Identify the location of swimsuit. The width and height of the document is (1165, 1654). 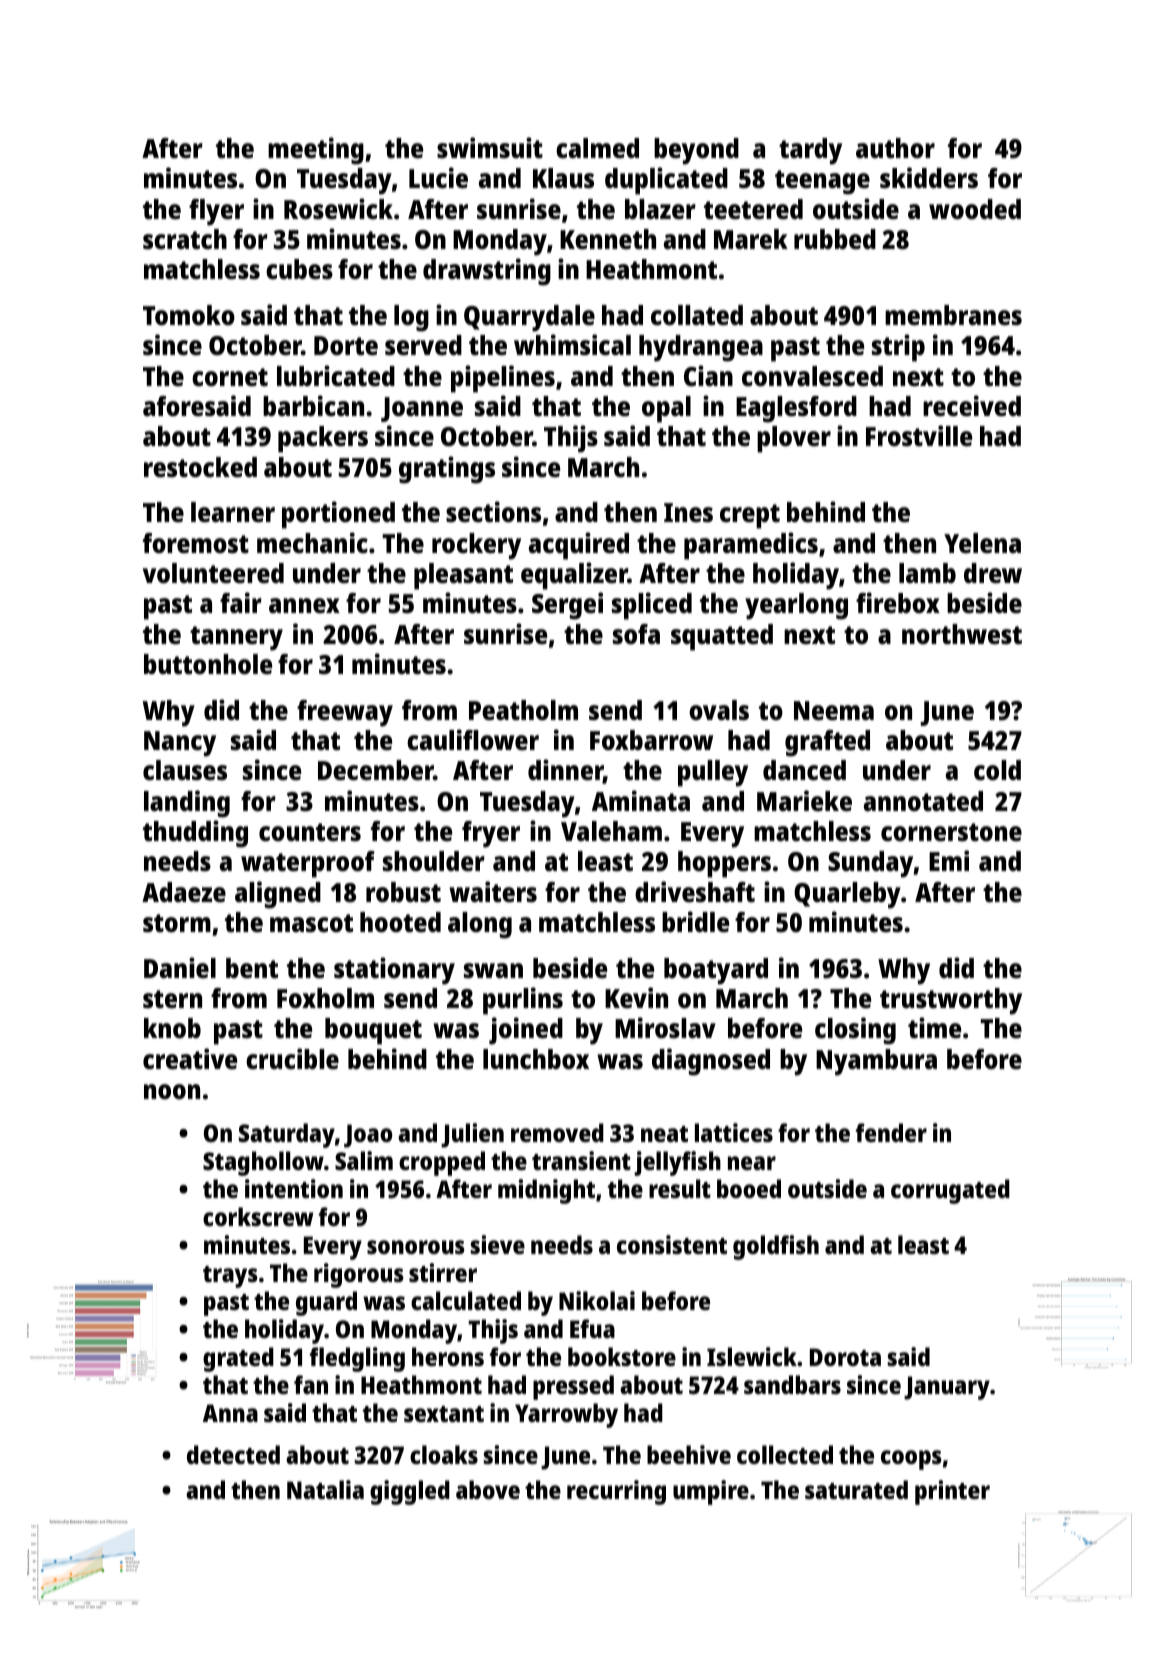
(490, 147).
